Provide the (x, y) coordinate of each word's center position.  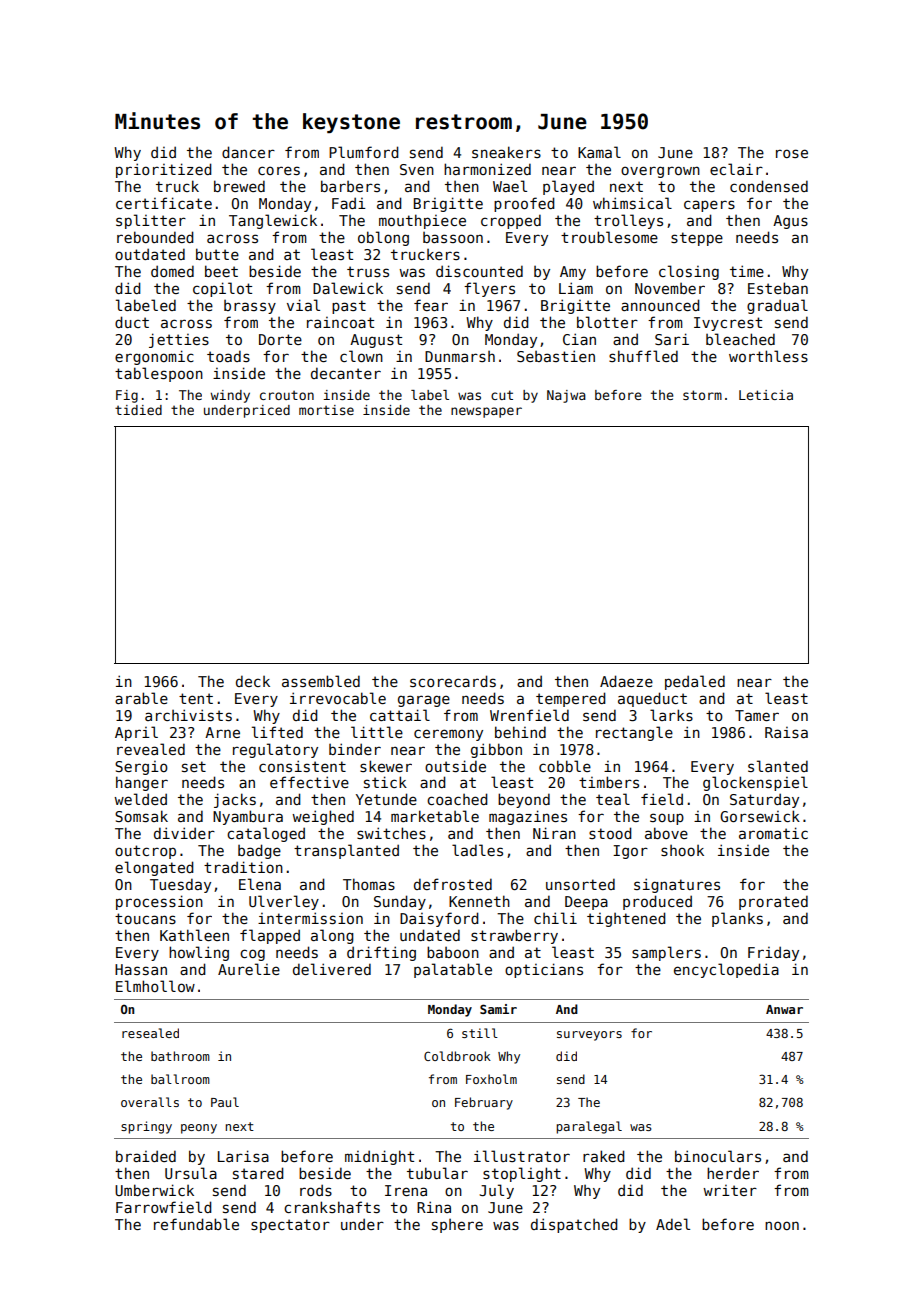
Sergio (141, 768)
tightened (626, 919)
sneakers (506, 152)
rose (792, 153)
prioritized (164, 170)
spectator (290, 1226)
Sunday (400, 902)
